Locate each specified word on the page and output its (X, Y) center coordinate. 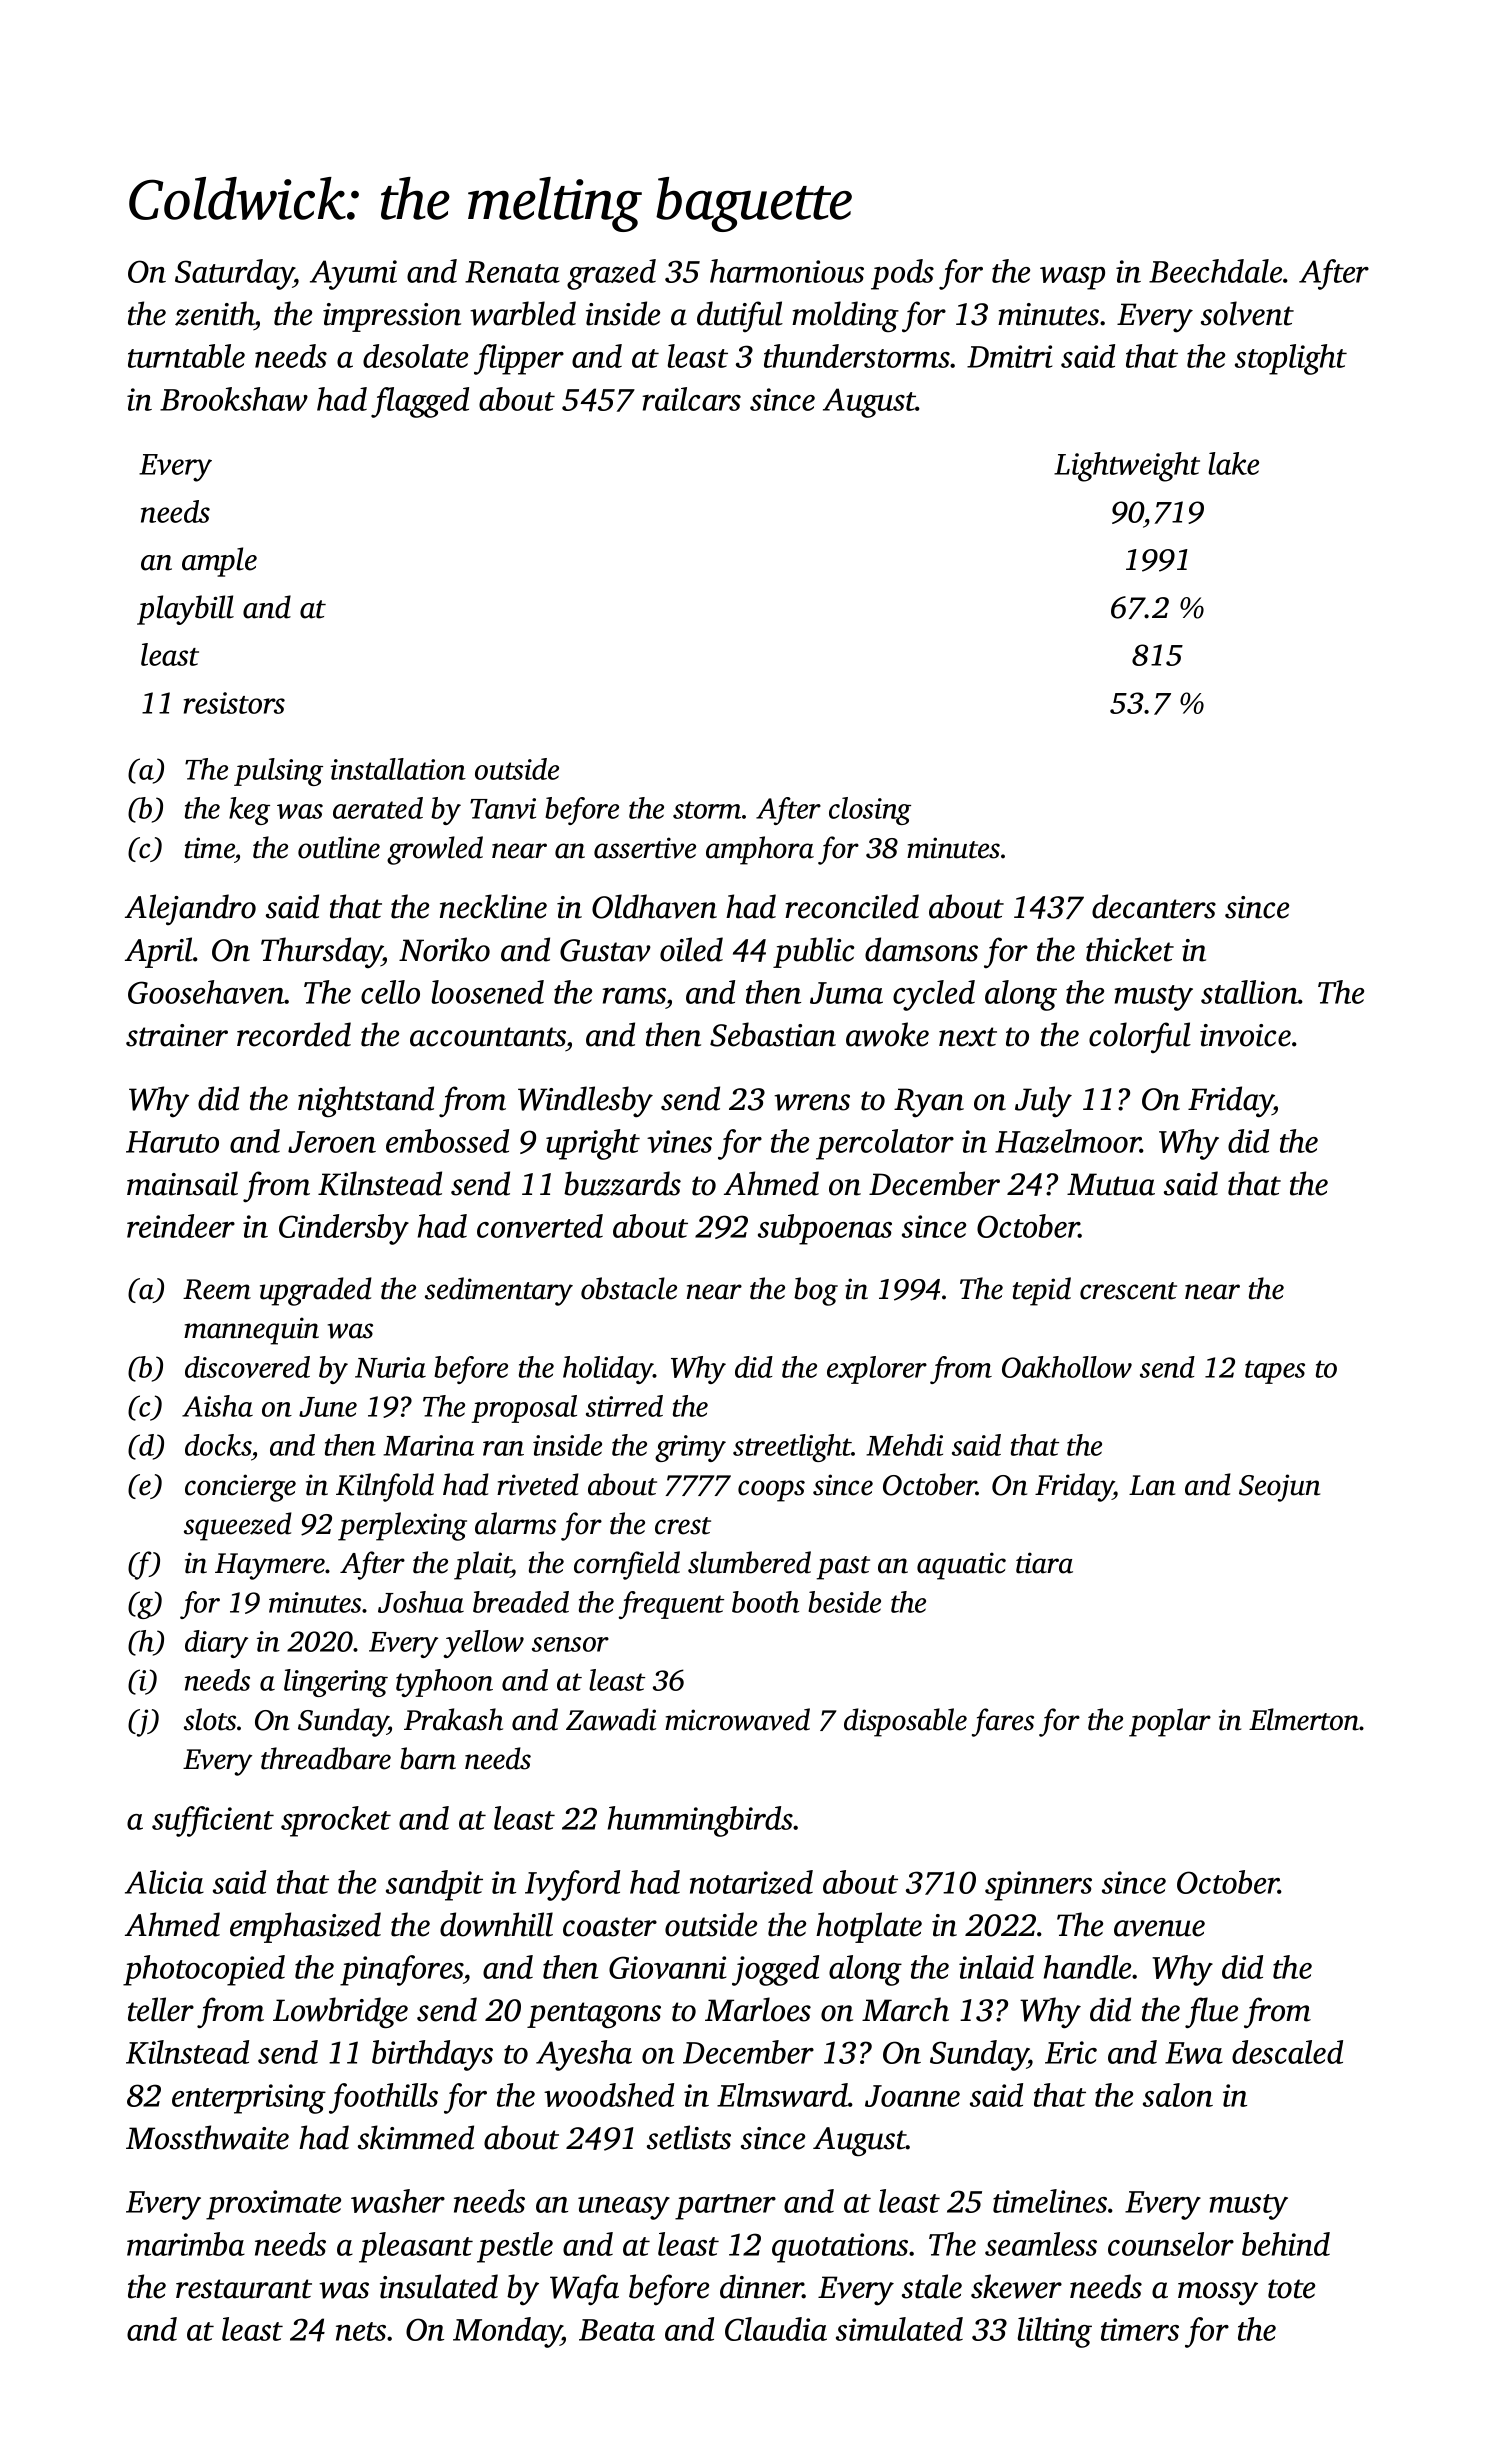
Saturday (234, 274)
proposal (524, 1409)
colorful (1140, 1037)
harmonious (787, 271)
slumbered (749, 1562)
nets (361, 2331)
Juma (846, 993)
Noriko (444, 949)
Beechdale (1215, 271)
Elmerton (1304, 1719)
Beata (617, 2330)
